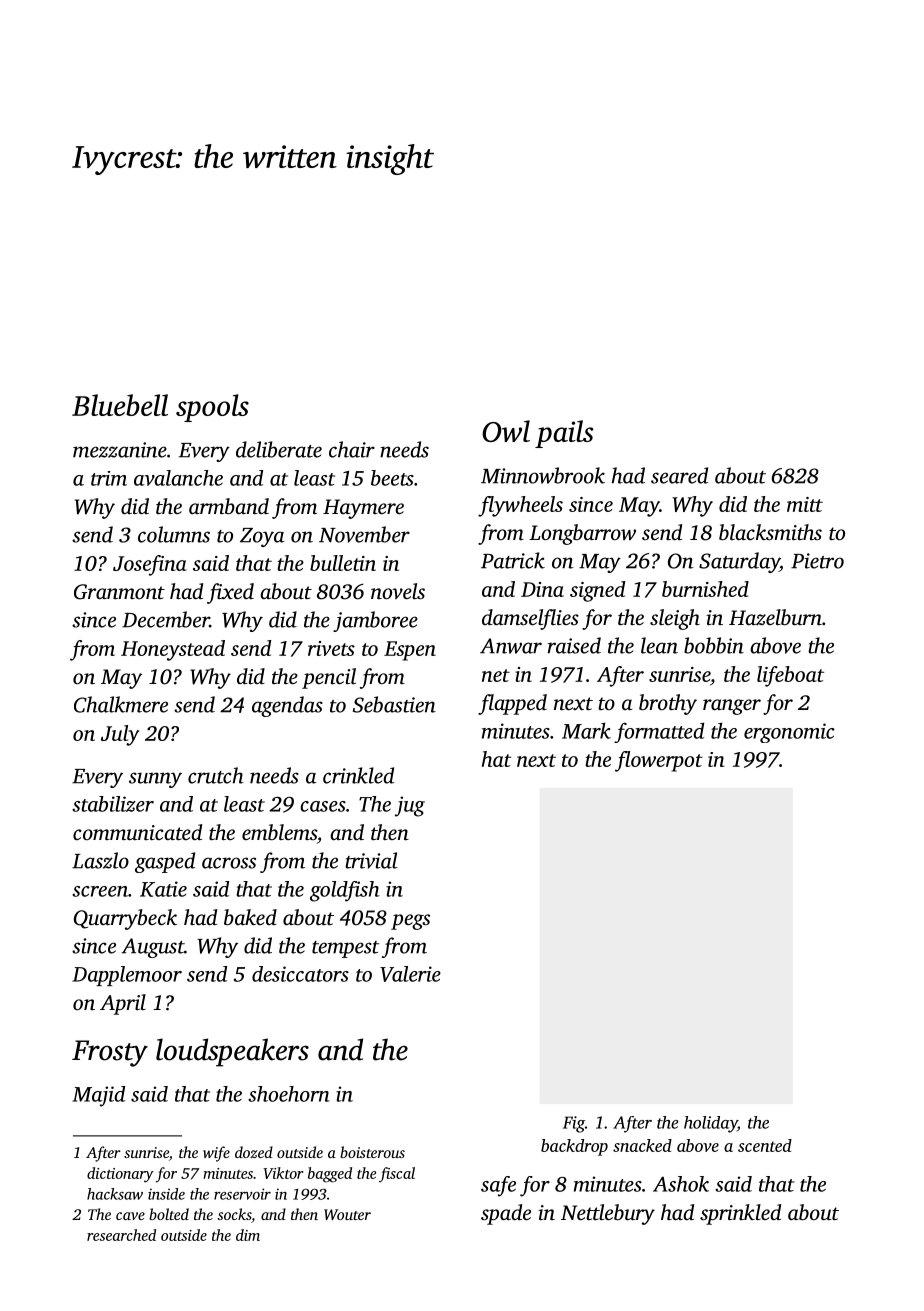  What do you see at coordinates (410, 974) in the screenshot?
I see `Valerie` at bounding box center [410, 974].
